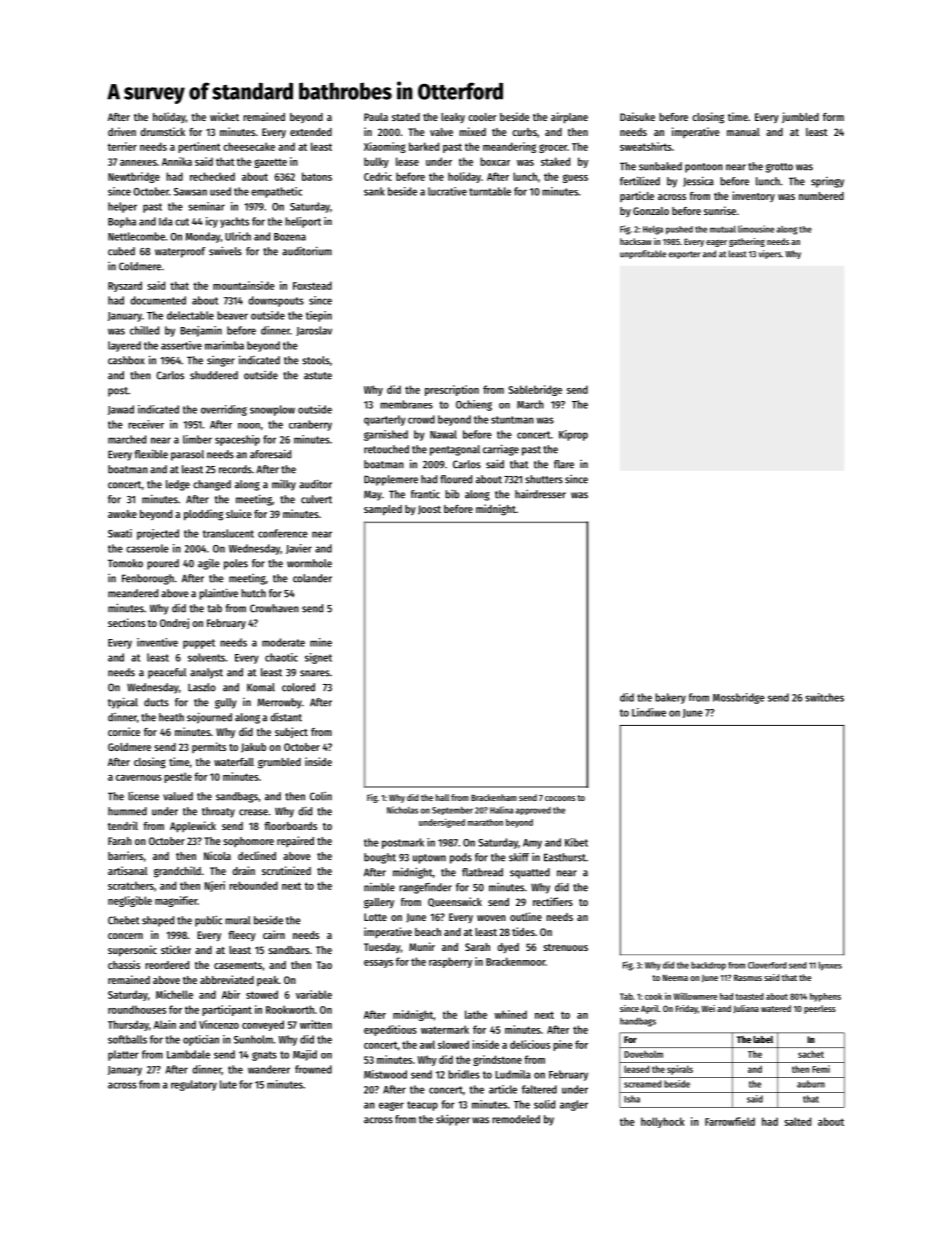 The width and height of the image is (952, 1233). Describe the element at coordinates (739, 698) in the image. I see `Mossbridge` at that location.
